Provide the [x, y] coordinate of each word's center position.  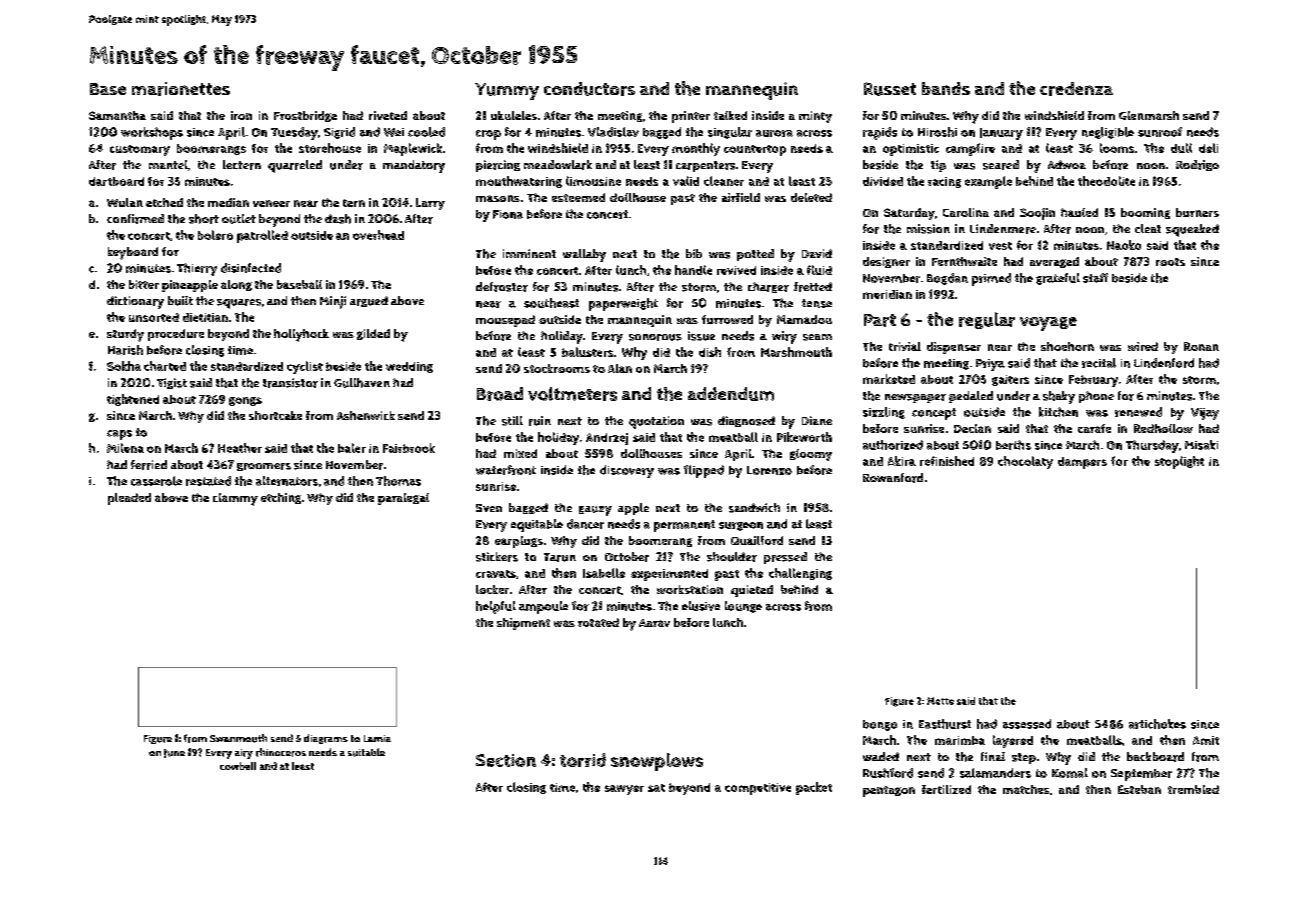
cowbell [238, 766]
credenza [1076, 89]
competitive [758, 789]
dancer [585, 524]
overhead [378, 235]
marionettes [181, 89]
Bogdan [947, 279]
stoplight [1179, 462]
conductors [589, 89]
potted [755, 255]
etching [281, 498]
